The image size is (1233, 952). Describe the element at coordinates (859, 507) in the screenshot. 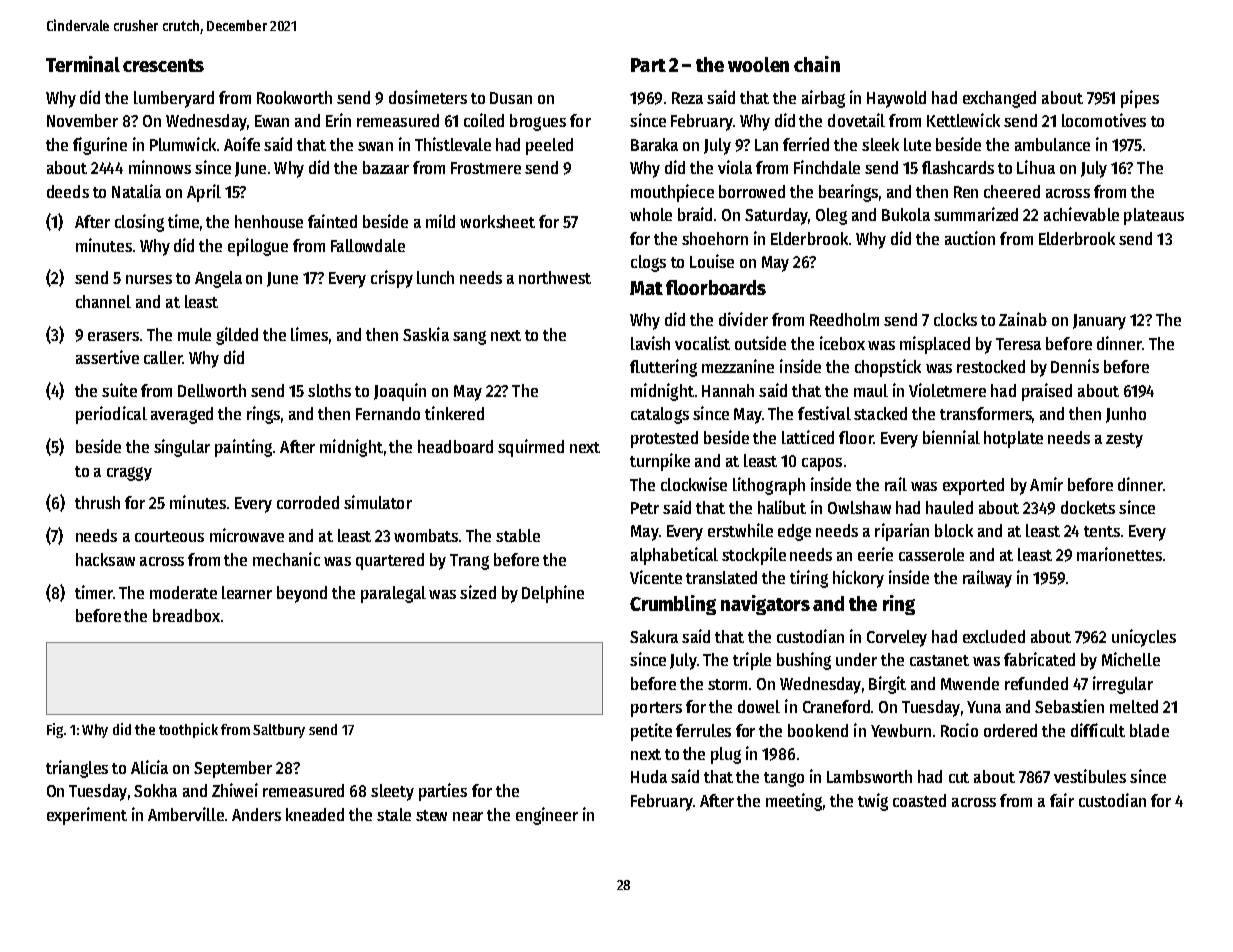

I see `Owlshaw` at that location.
